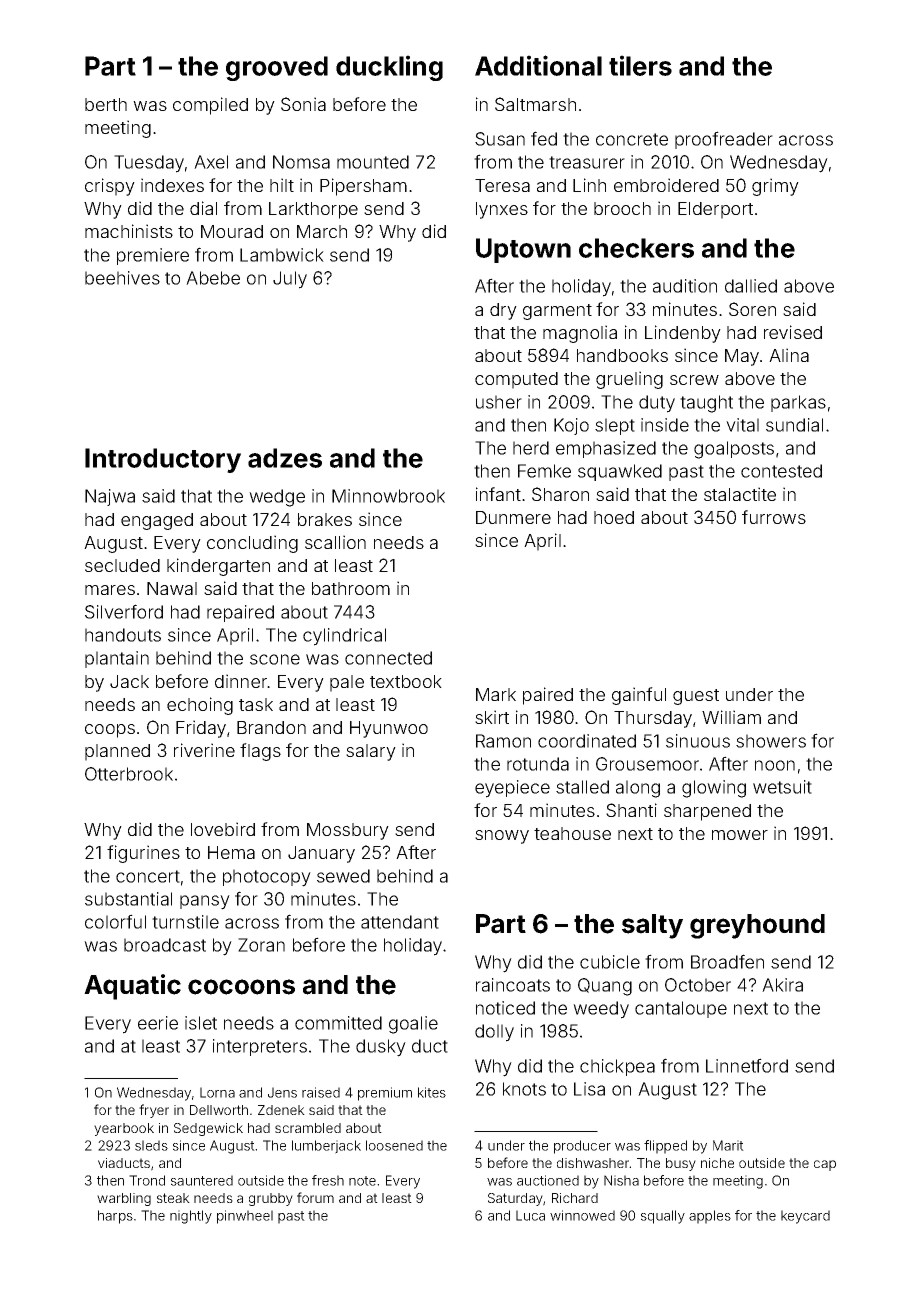 The width and height of the screenshot is (924, 1314). What do you see at coordinates (771, 741) in the screenshot?
I see `showers` at bounding box center [771, 741].
